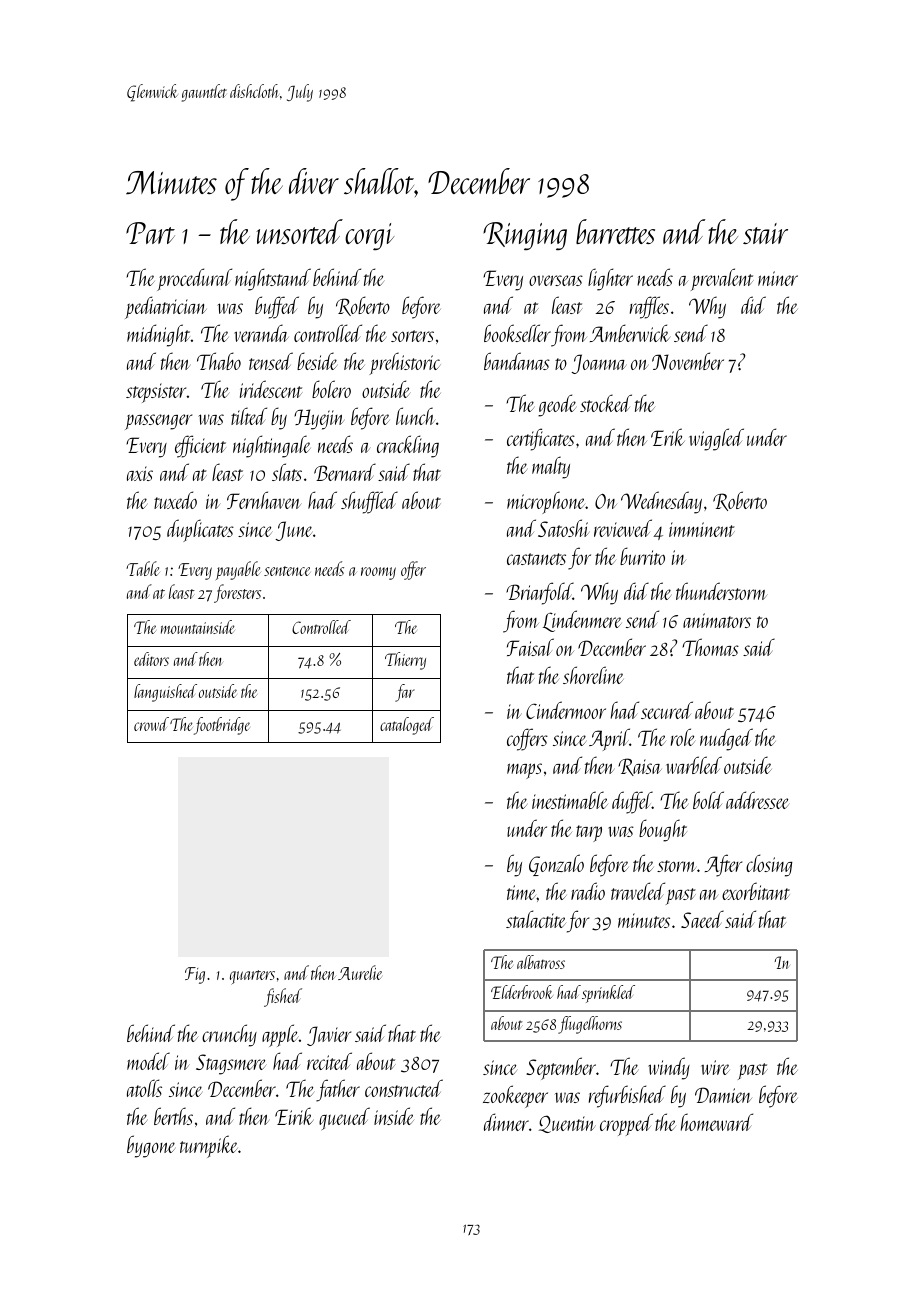 Image resolution: width=924 pixels, height=1311 pixels. I want to click on Saeed, so click(702, 919).
